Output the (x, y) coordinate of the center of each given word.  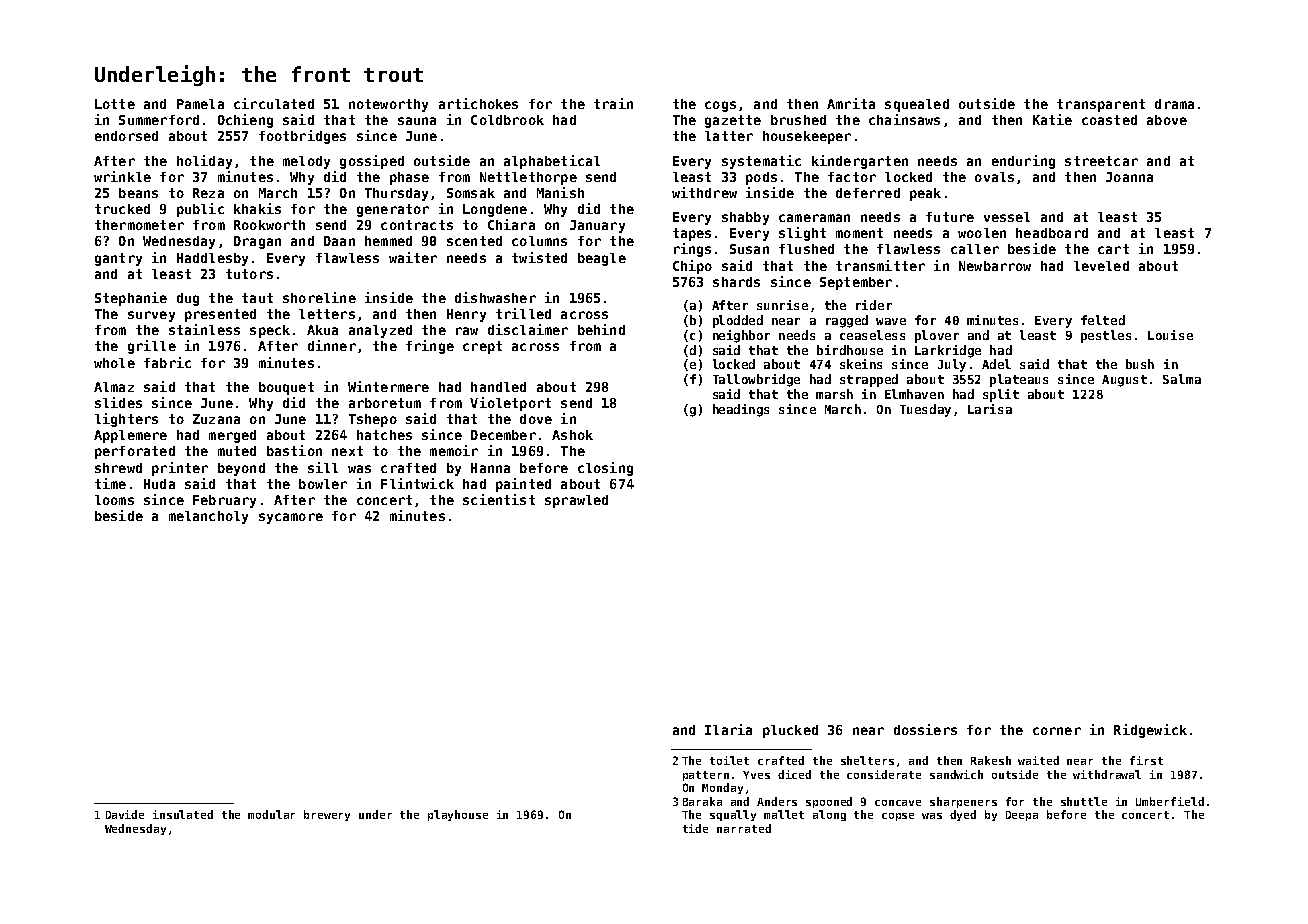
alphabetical (552, 162)
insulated (183, 814)
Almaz (114, 387)
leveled (1101, 266)
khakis (257, 208)
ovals (994, 177)
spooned (829, 802)
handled (498, 387)
